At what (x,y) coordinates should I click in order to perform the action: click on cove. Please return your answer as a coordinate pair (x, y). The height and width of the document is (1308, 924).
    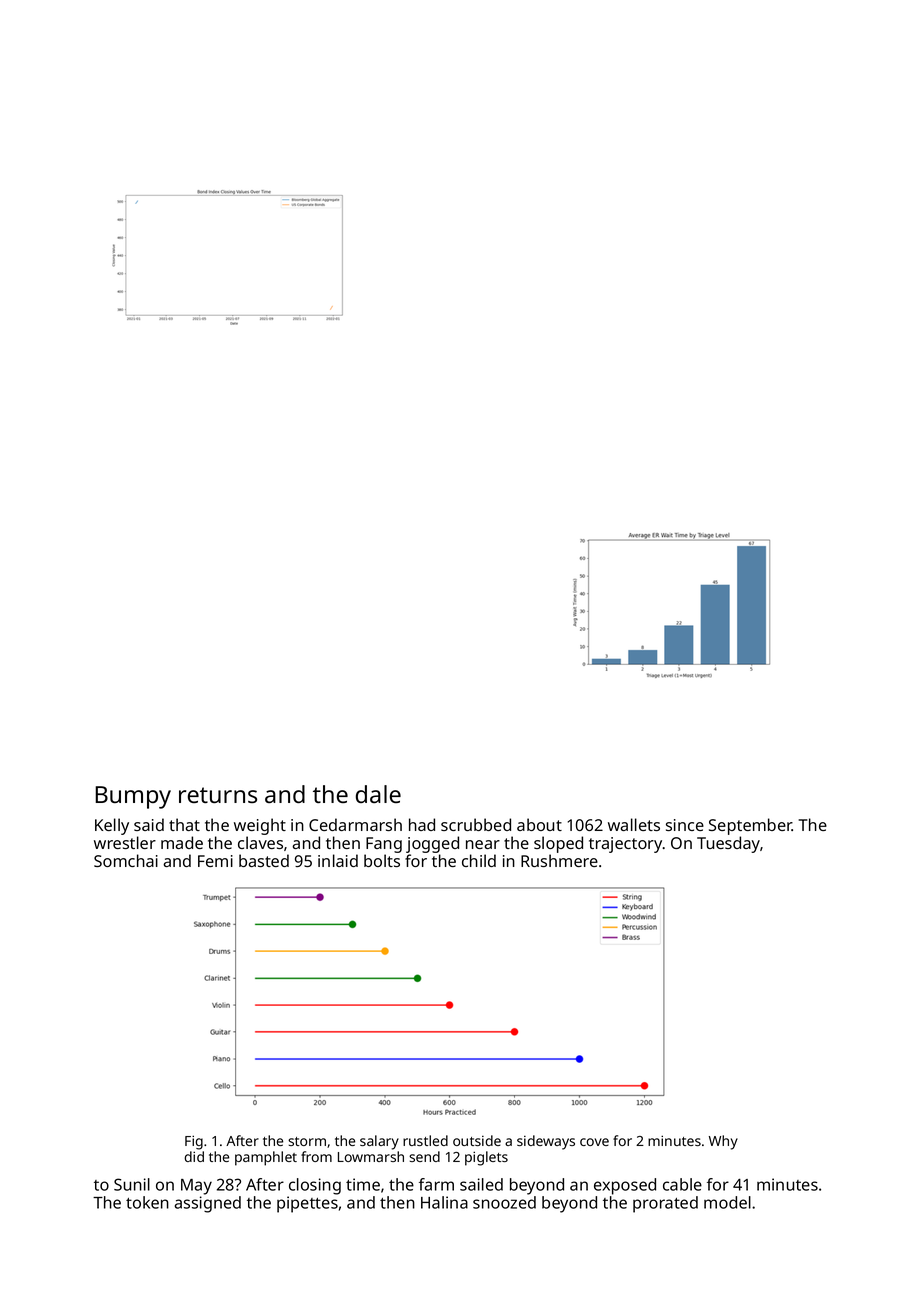
    Looking at the image, I should click on (594, 1142).
